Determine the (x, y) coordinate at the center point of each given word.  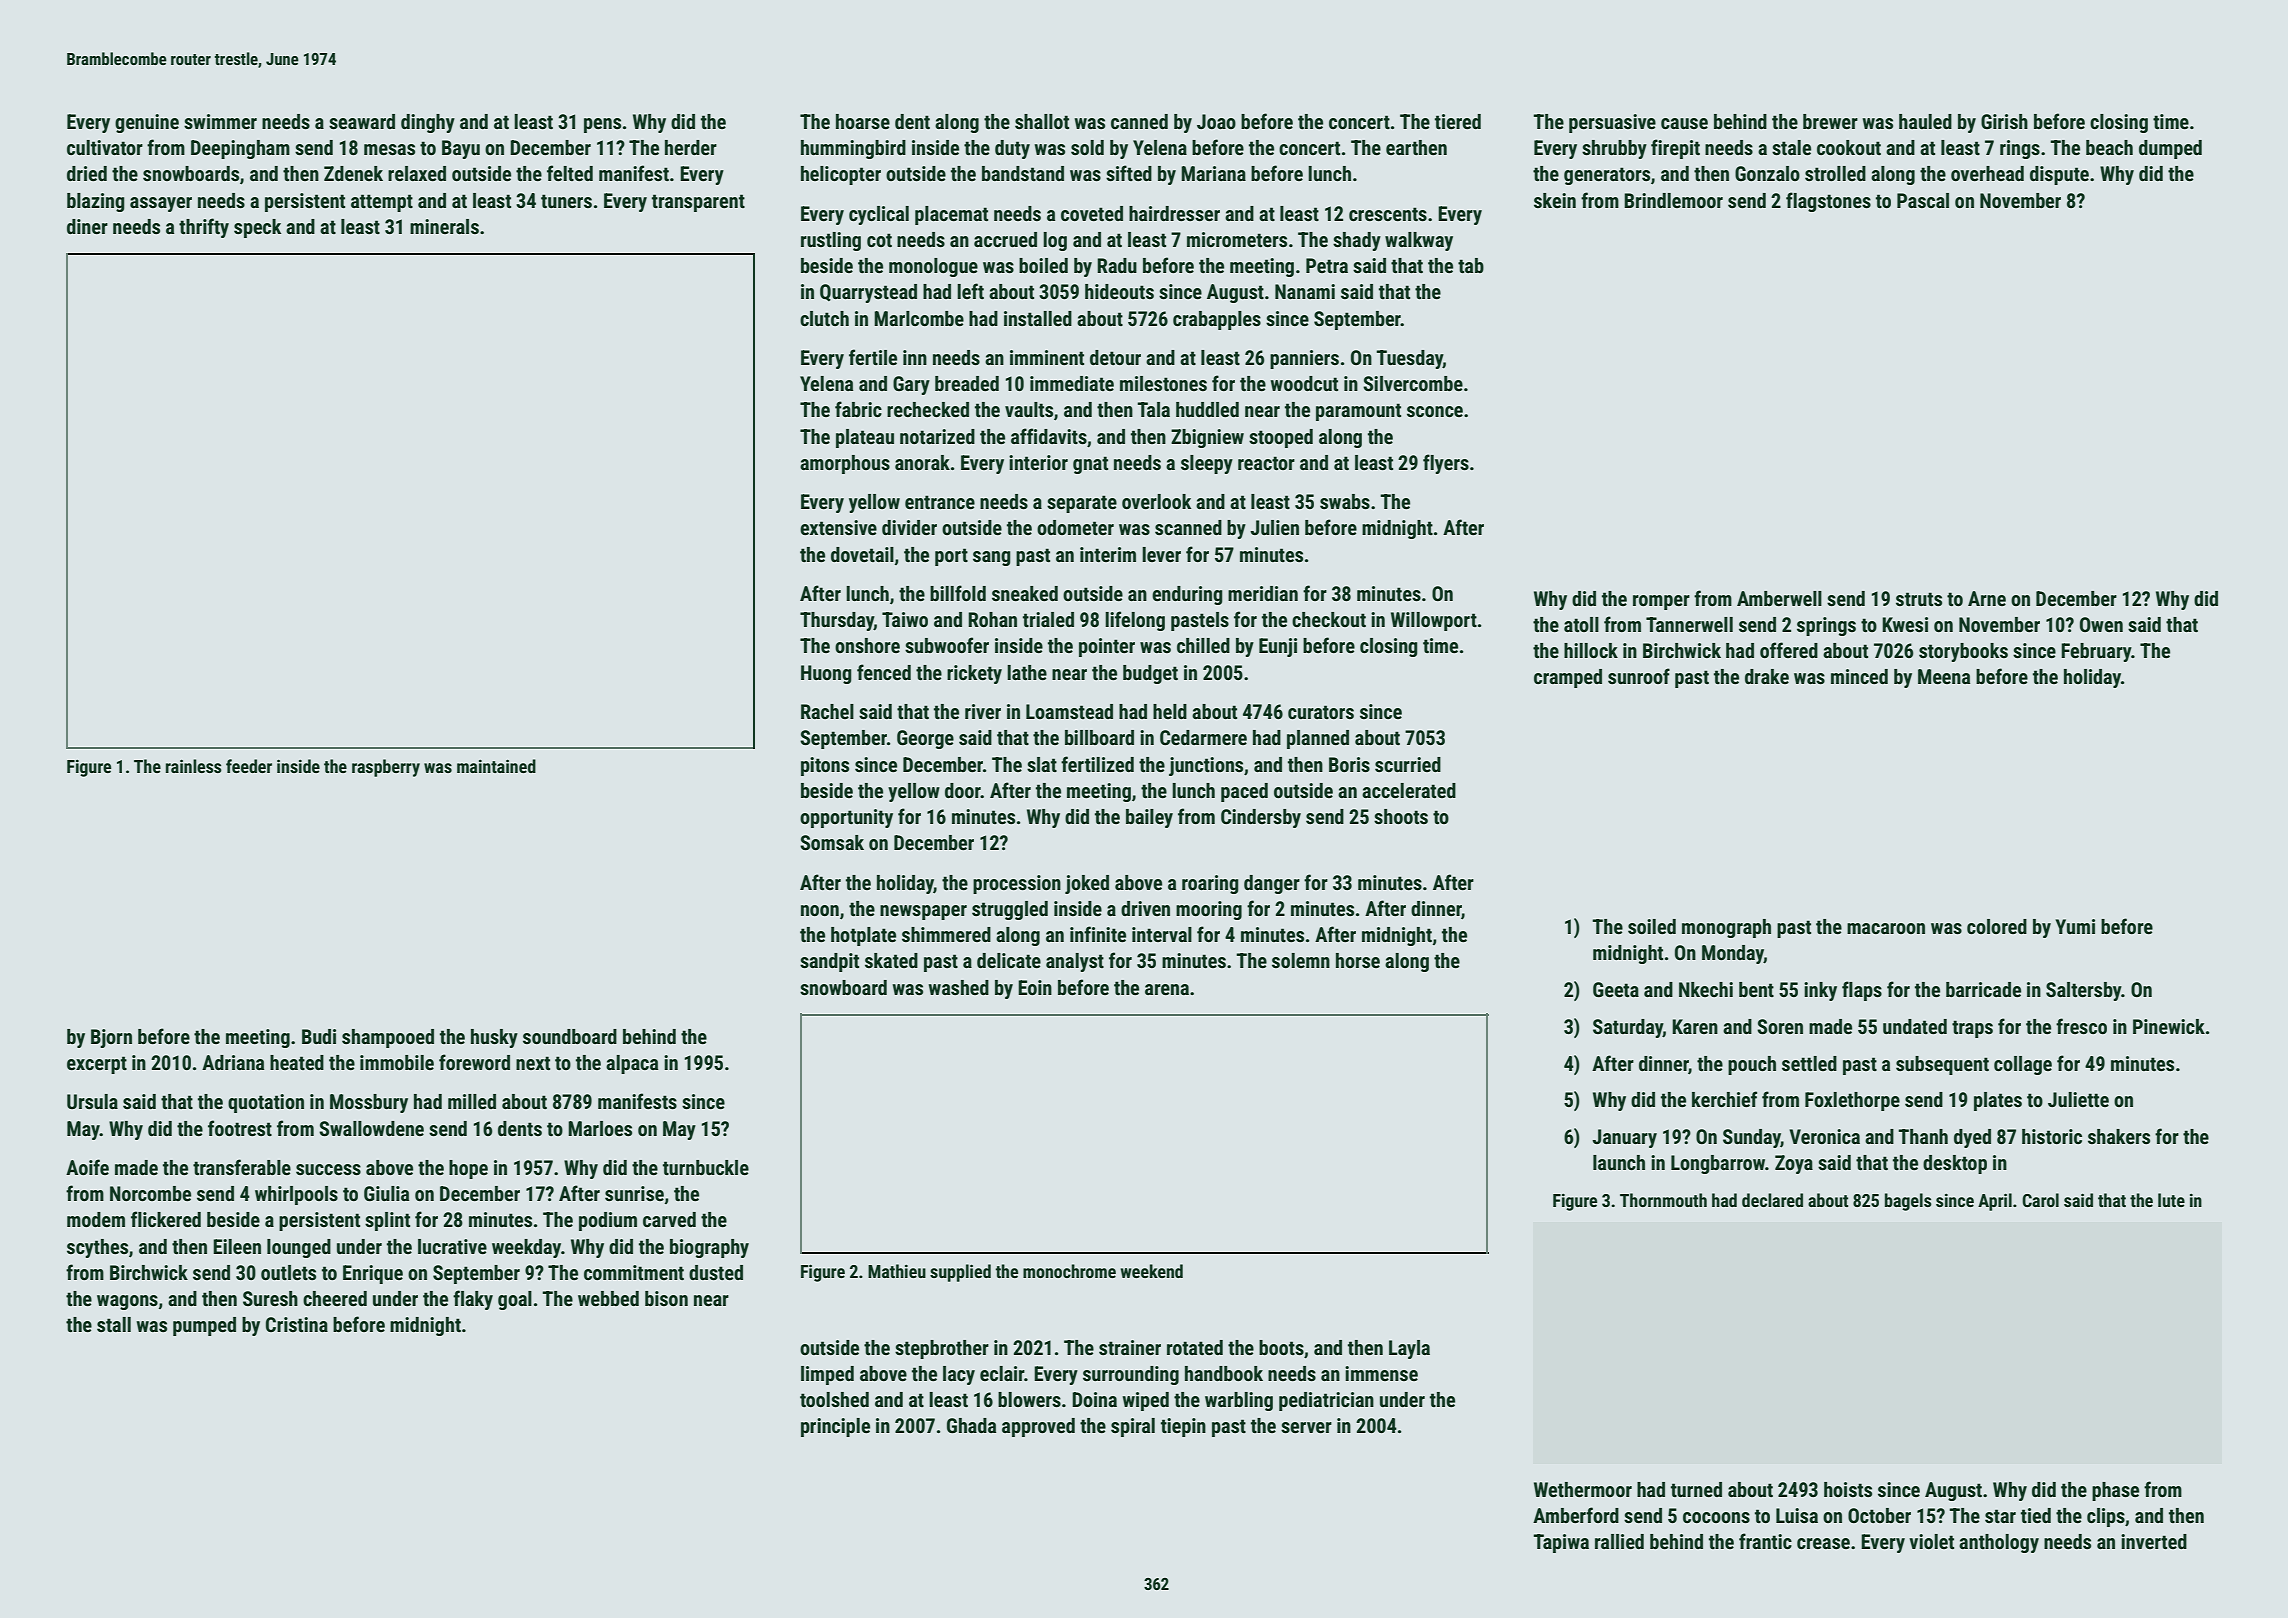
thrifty (204, 228)
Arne (1987, 598)
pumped (204, 1326)
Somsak (832, 842)
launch (1619, 1162)
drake (1767, 676)
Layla (1409, 1349)
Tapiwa (1561, 1543)
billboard (1099, 737)
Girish (2004, 121)
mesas (389, 149)
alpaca (632, 1064)
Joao (1216, 121)
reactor (1266, 463)
